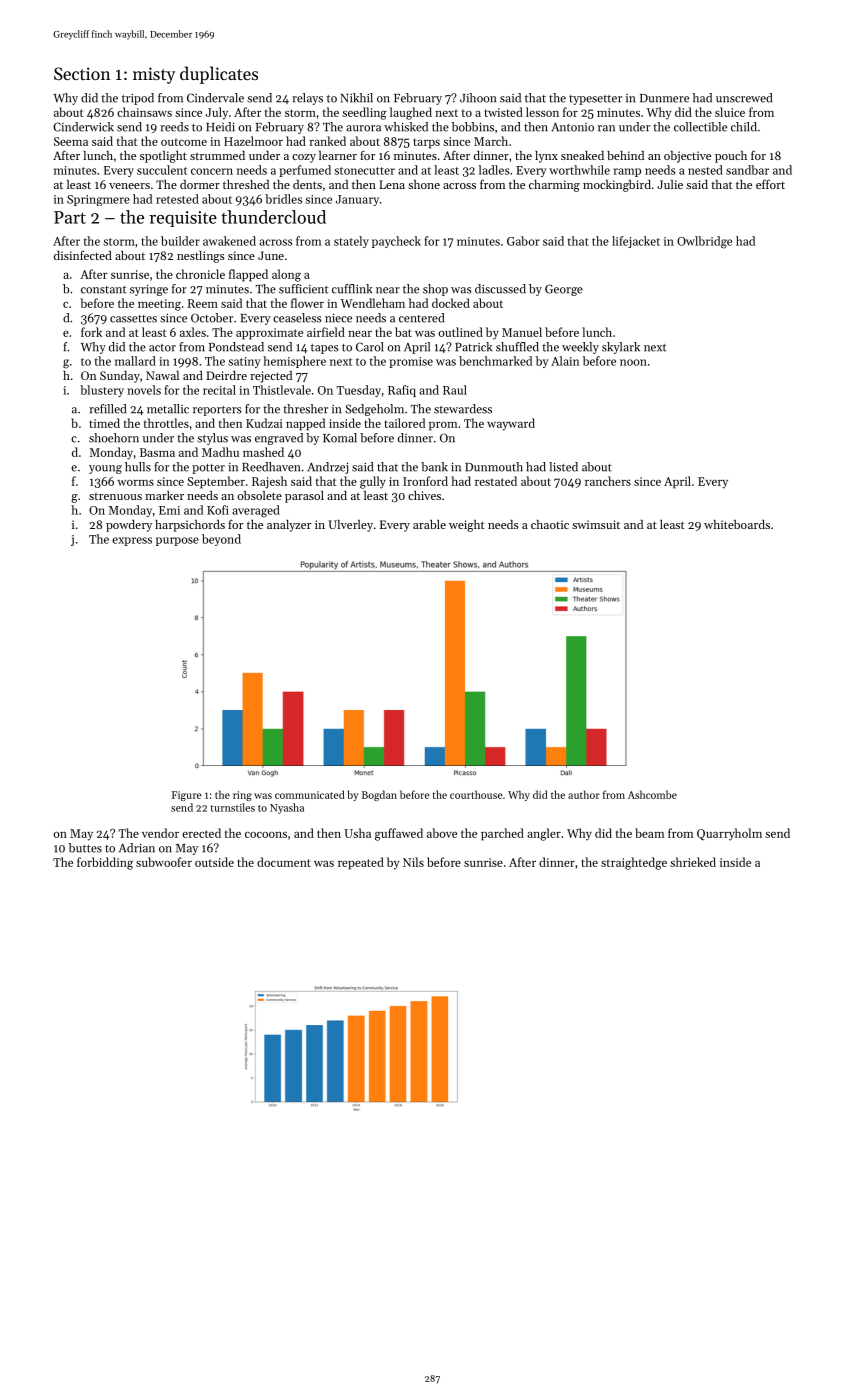 Image resolution: width=849 pixels, height=1400 pixels. I want to click on relays, so click(307, 99).
